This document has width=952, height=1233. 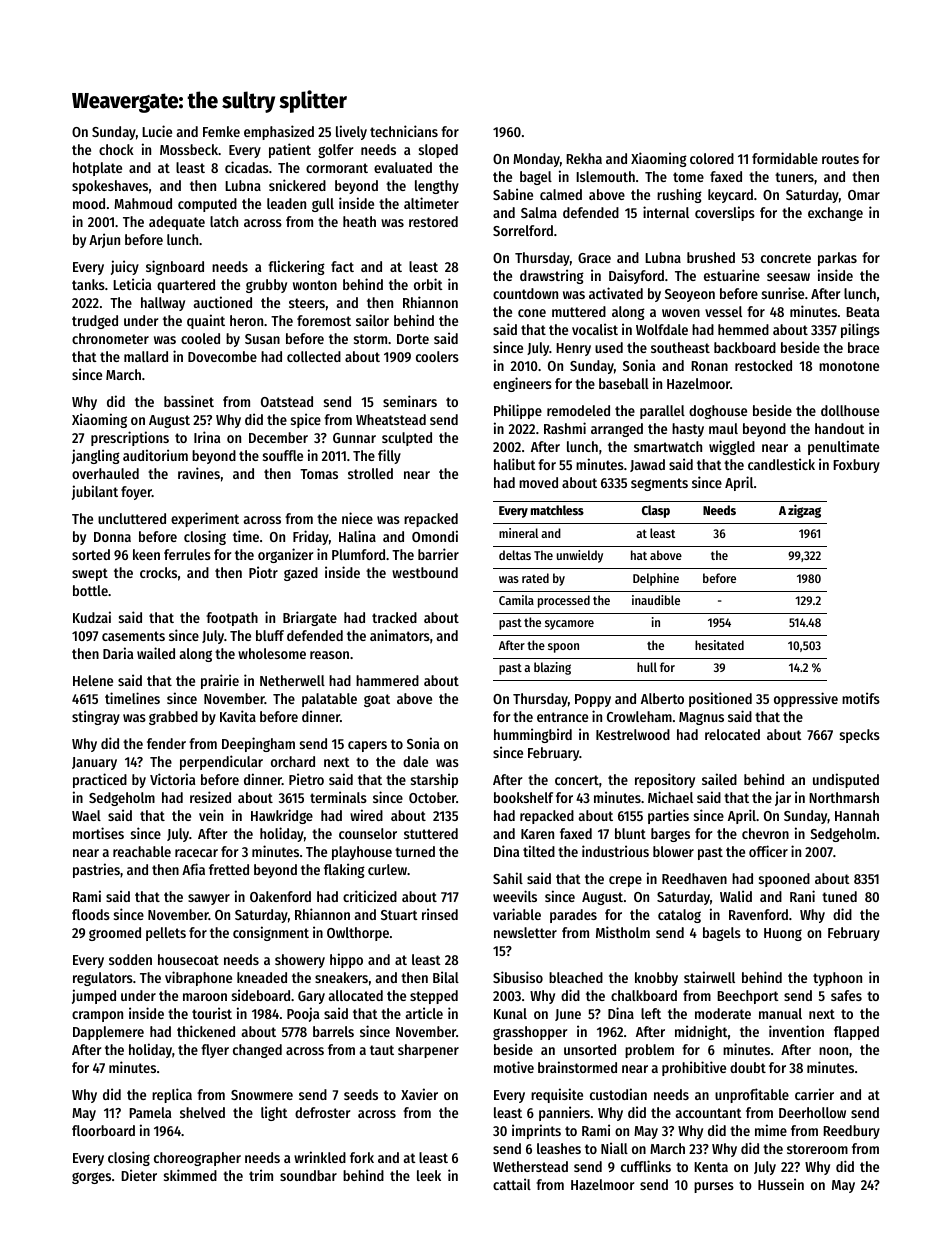 I want to click on mortises, so click(x=98, y=833).
